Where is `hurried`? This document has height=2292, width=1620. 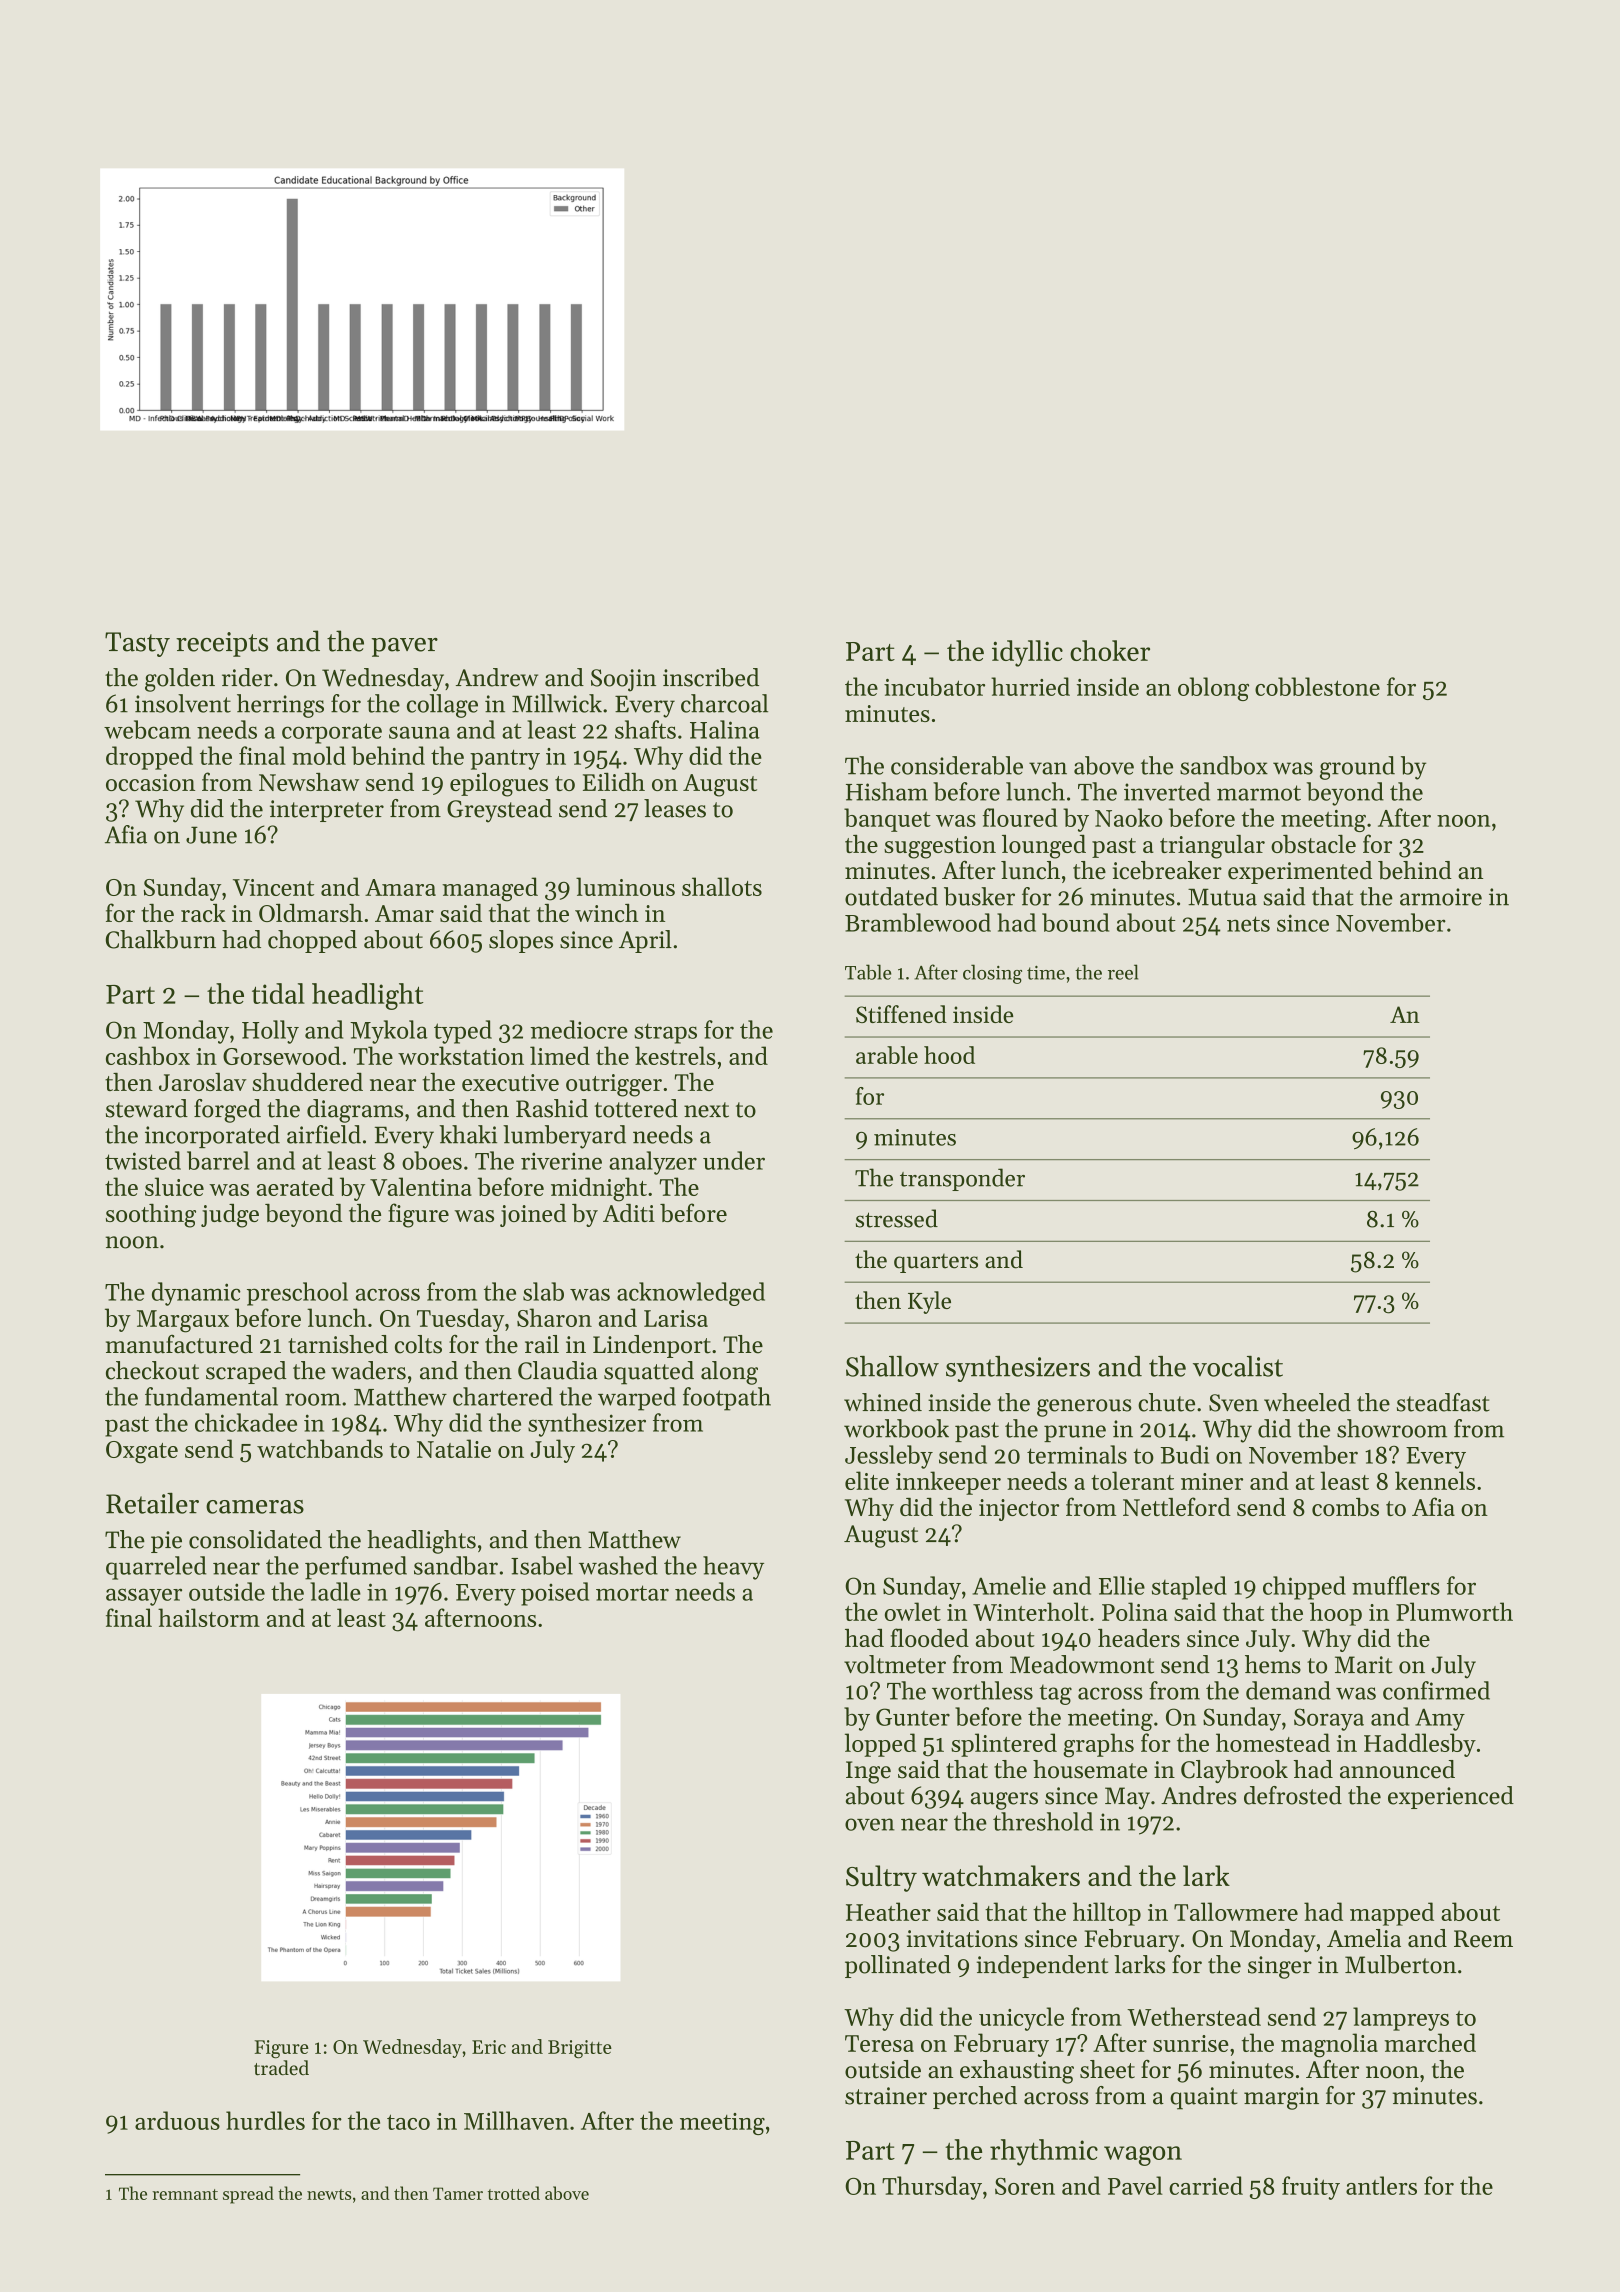 hurried is located at coordinates (1030, 686).
